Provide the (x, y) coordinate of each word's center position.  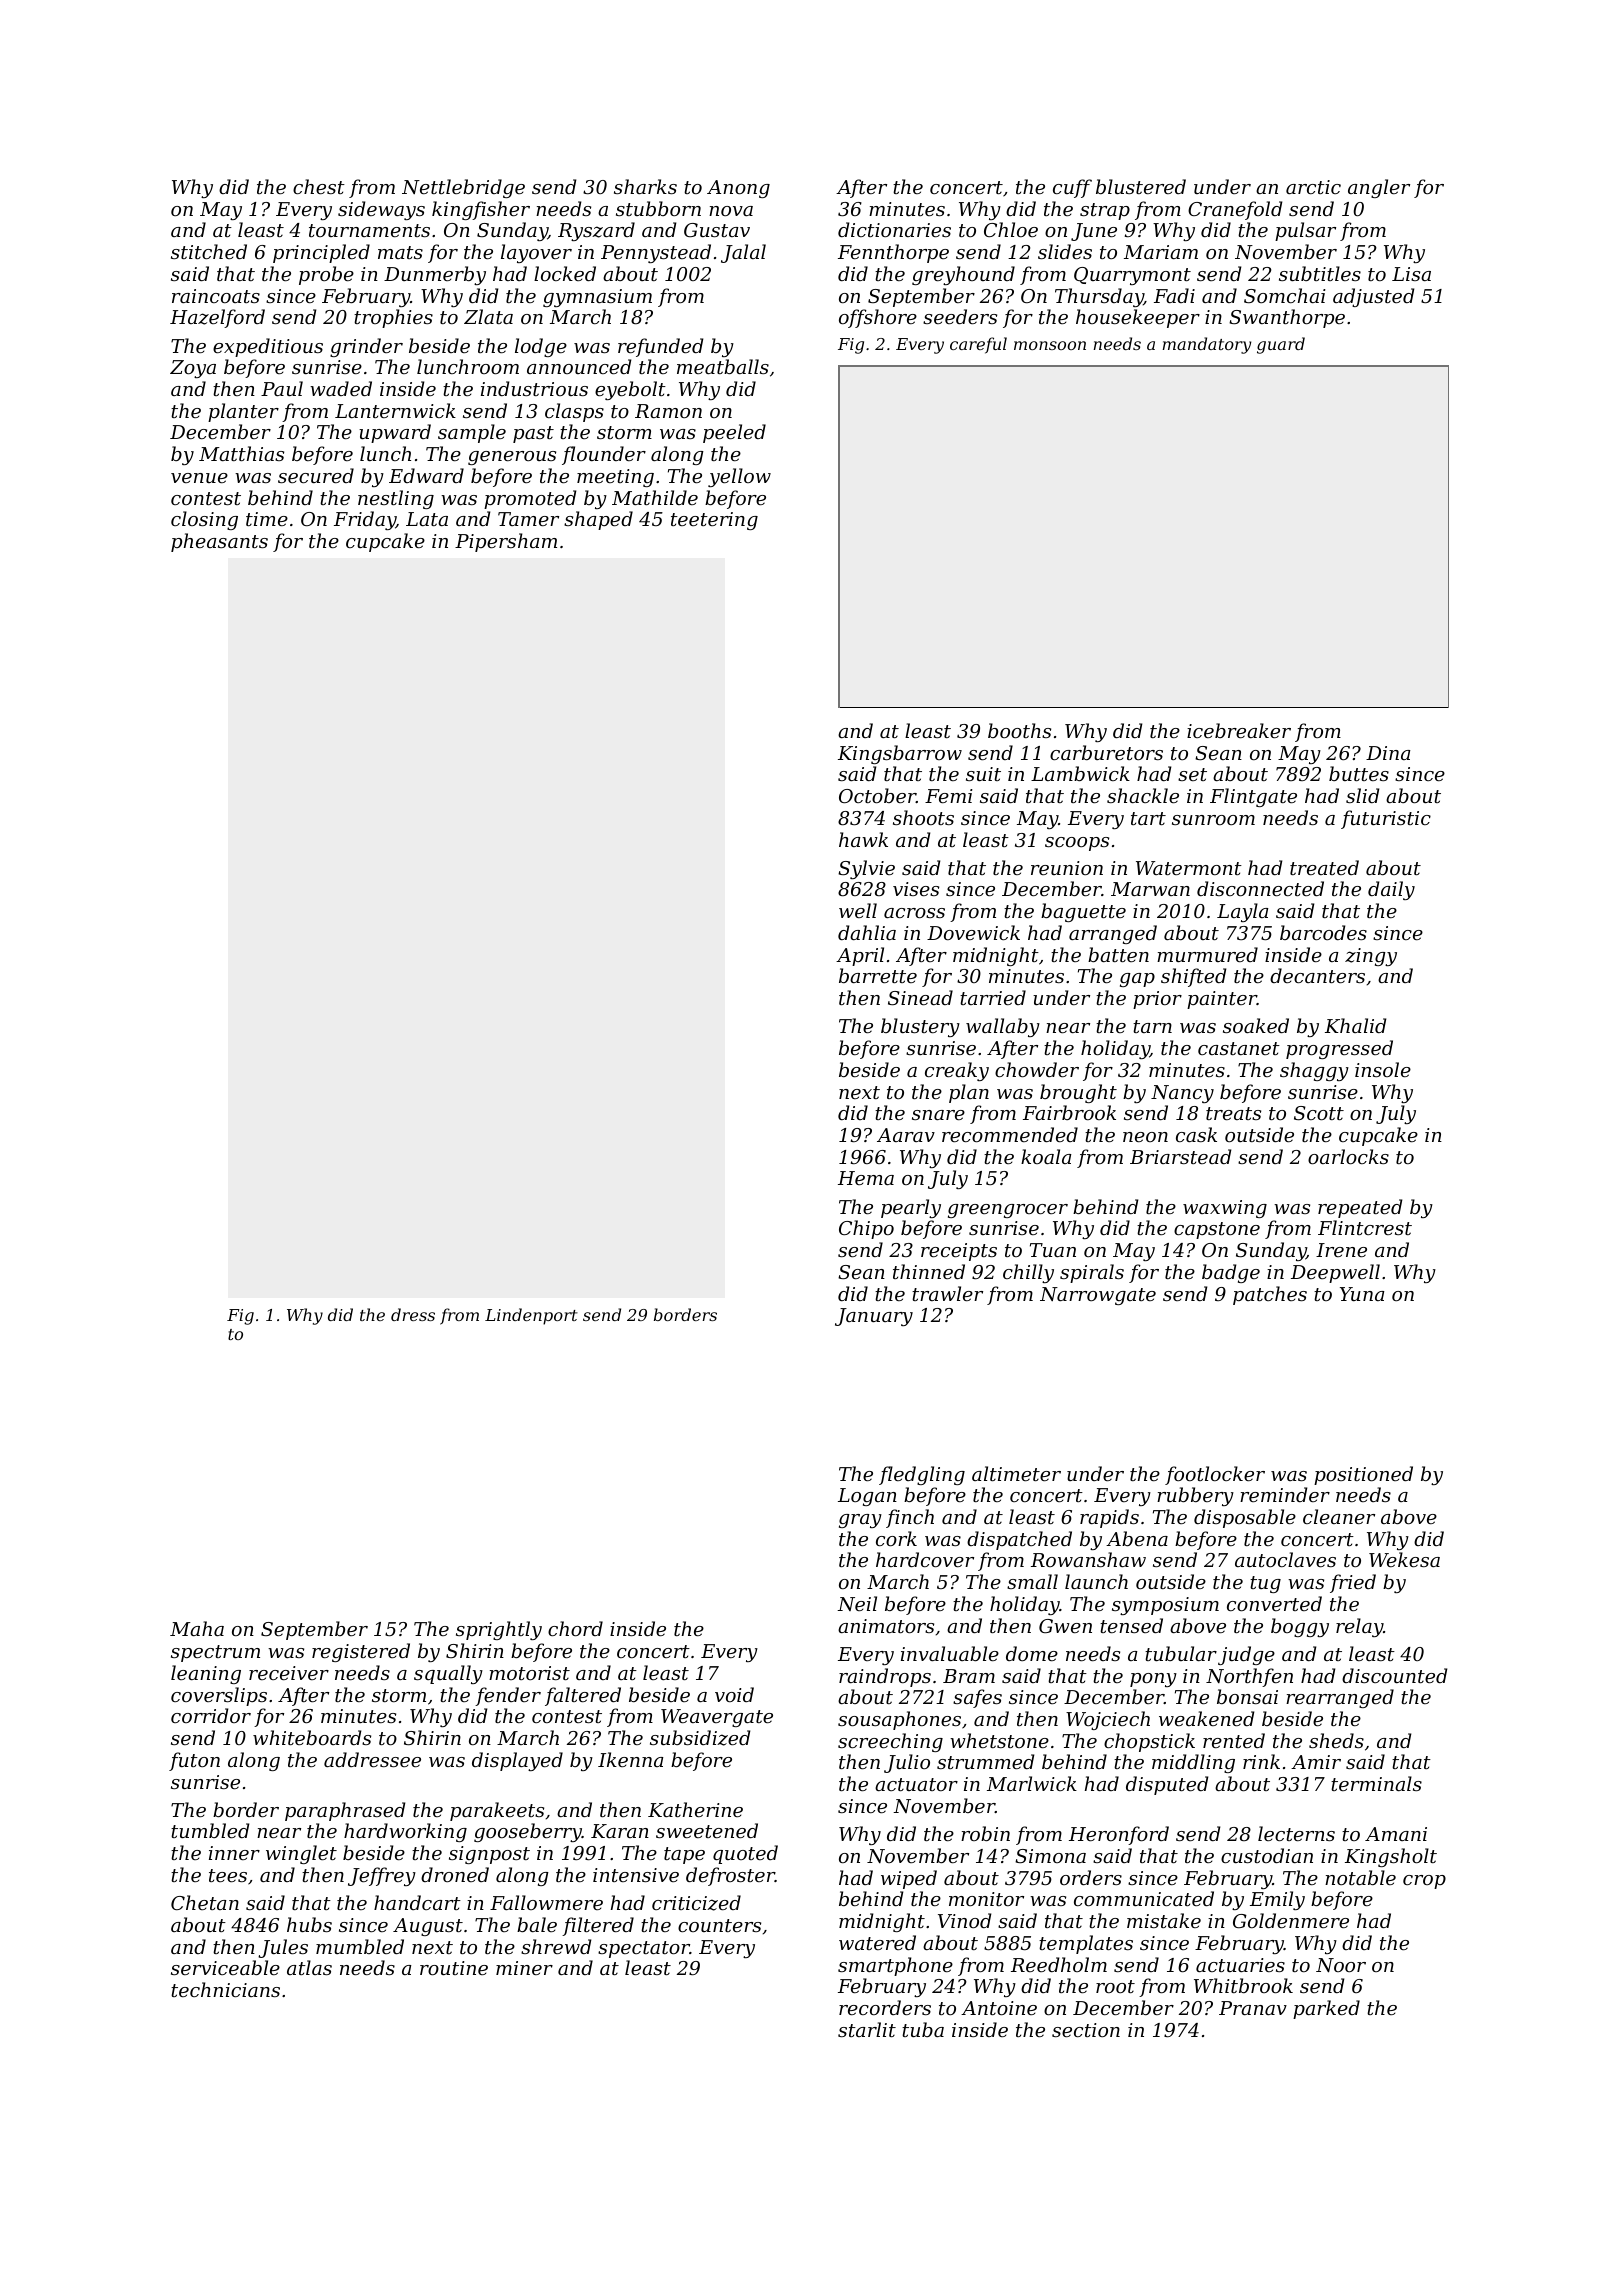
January (874, 1317)
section (1086, 2030)
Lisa (1411, 274)
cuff (1072, 188)
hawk (863, 839)
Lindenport (531, 1316)
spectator (644, 1949)
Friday (365, 520)
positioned (1363, 1475)
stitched (209, 251)
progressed (1339, 1049)
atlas (309, 1967)
